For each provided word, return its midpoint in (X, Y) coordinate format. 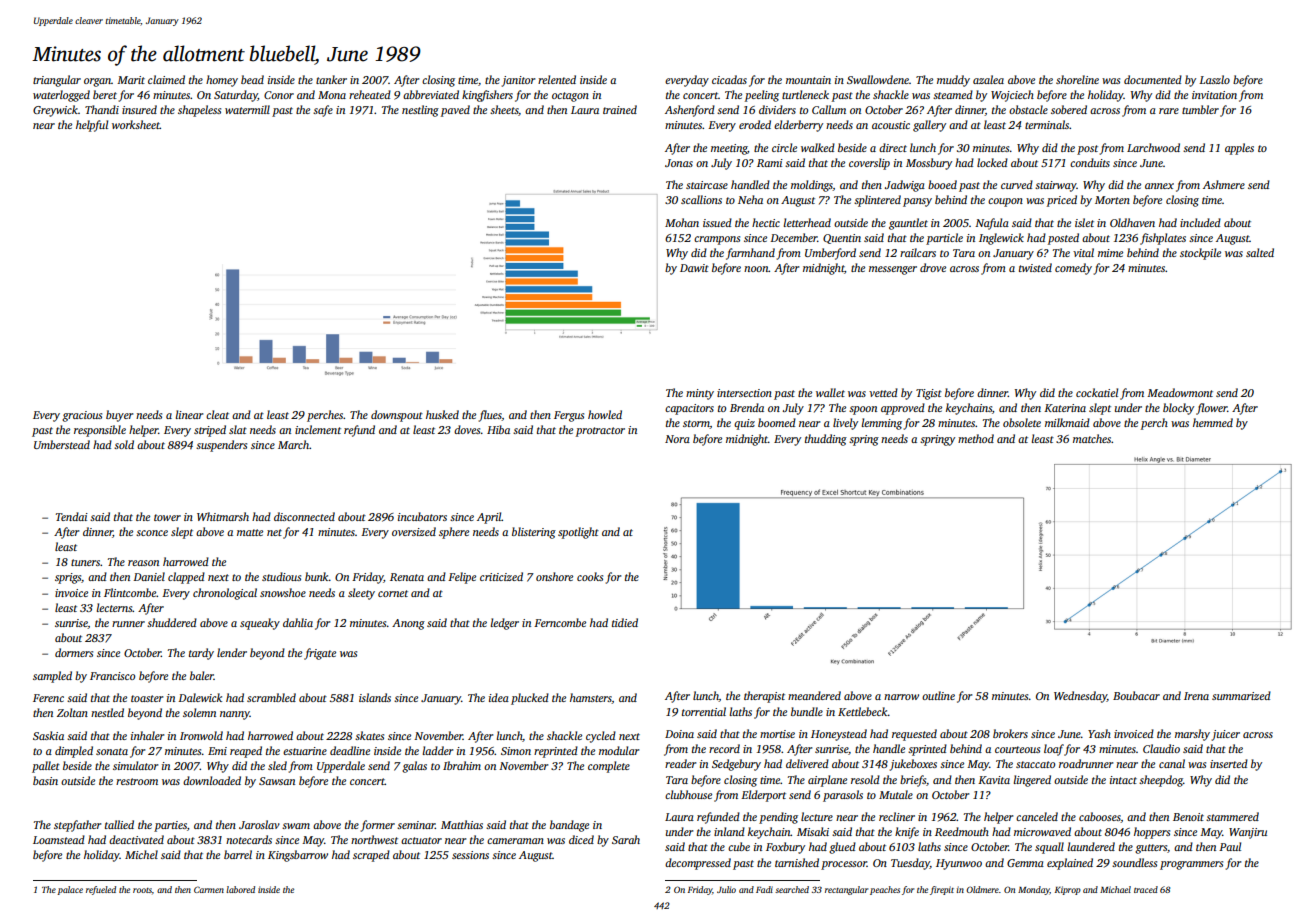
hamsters (591, 698)
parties (170, 826)
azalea (988, 79)
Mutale (896, 794)
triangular (57, 81)
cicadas (729, 79)
